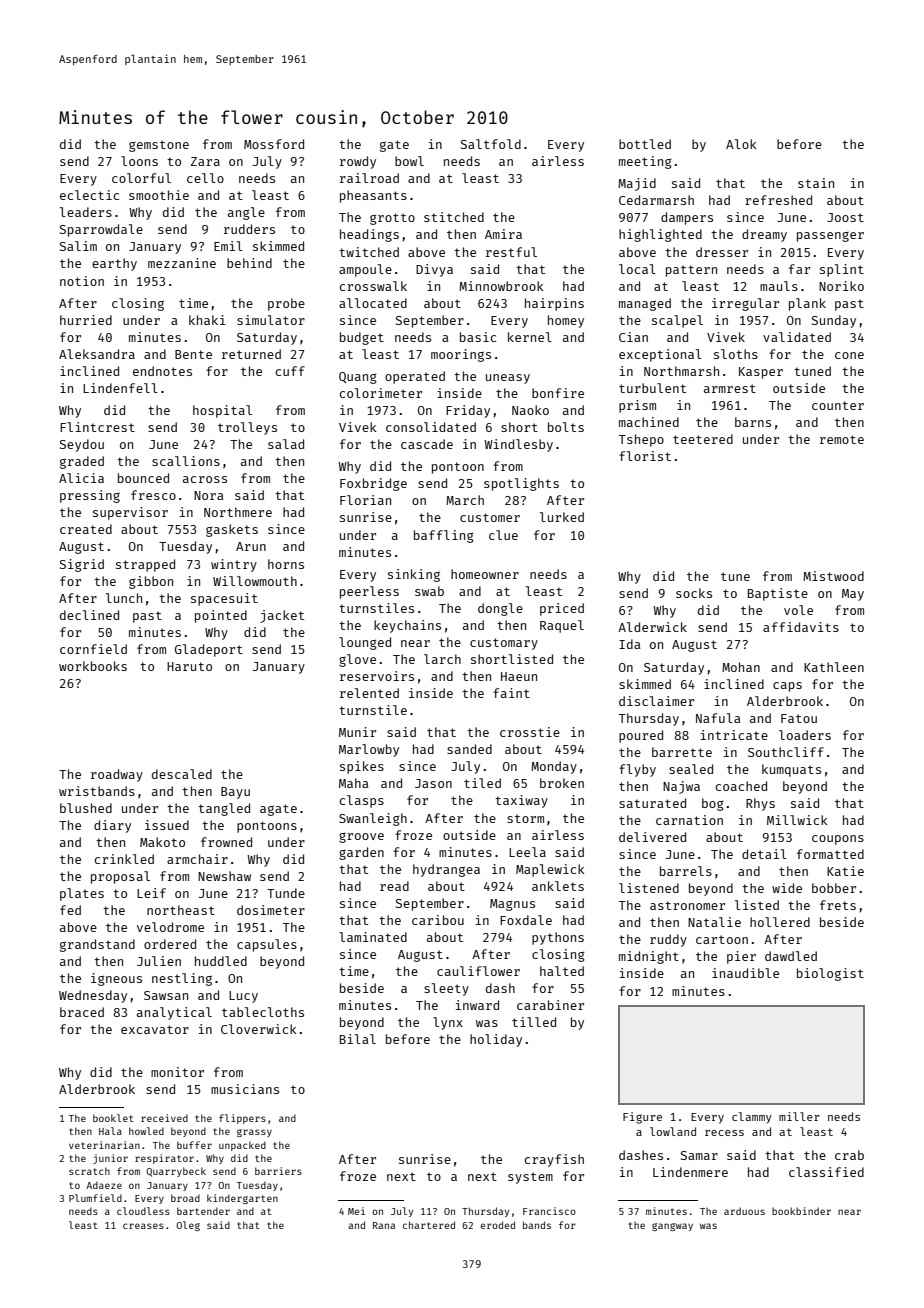 The height and width of the image is (1308, 924). I want to click on teetered, so click(703, 439).
